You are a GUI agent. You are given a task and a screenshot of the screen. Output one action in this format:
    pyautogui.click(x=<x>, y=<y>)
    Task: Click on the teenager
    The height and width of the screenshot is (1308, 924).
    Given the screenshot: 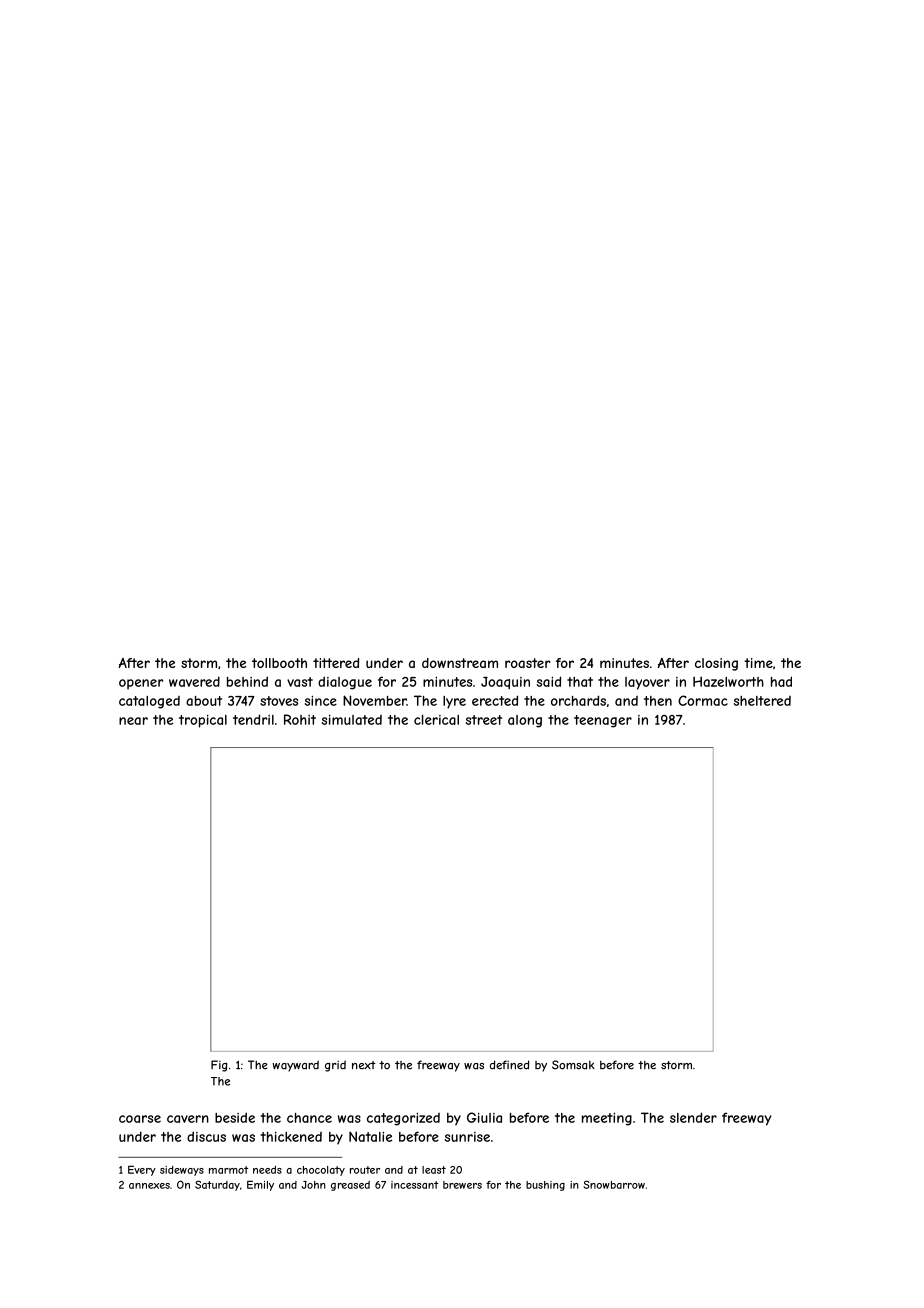 What is the action you would take?
    pyautogui.click(x=603, y=721)
